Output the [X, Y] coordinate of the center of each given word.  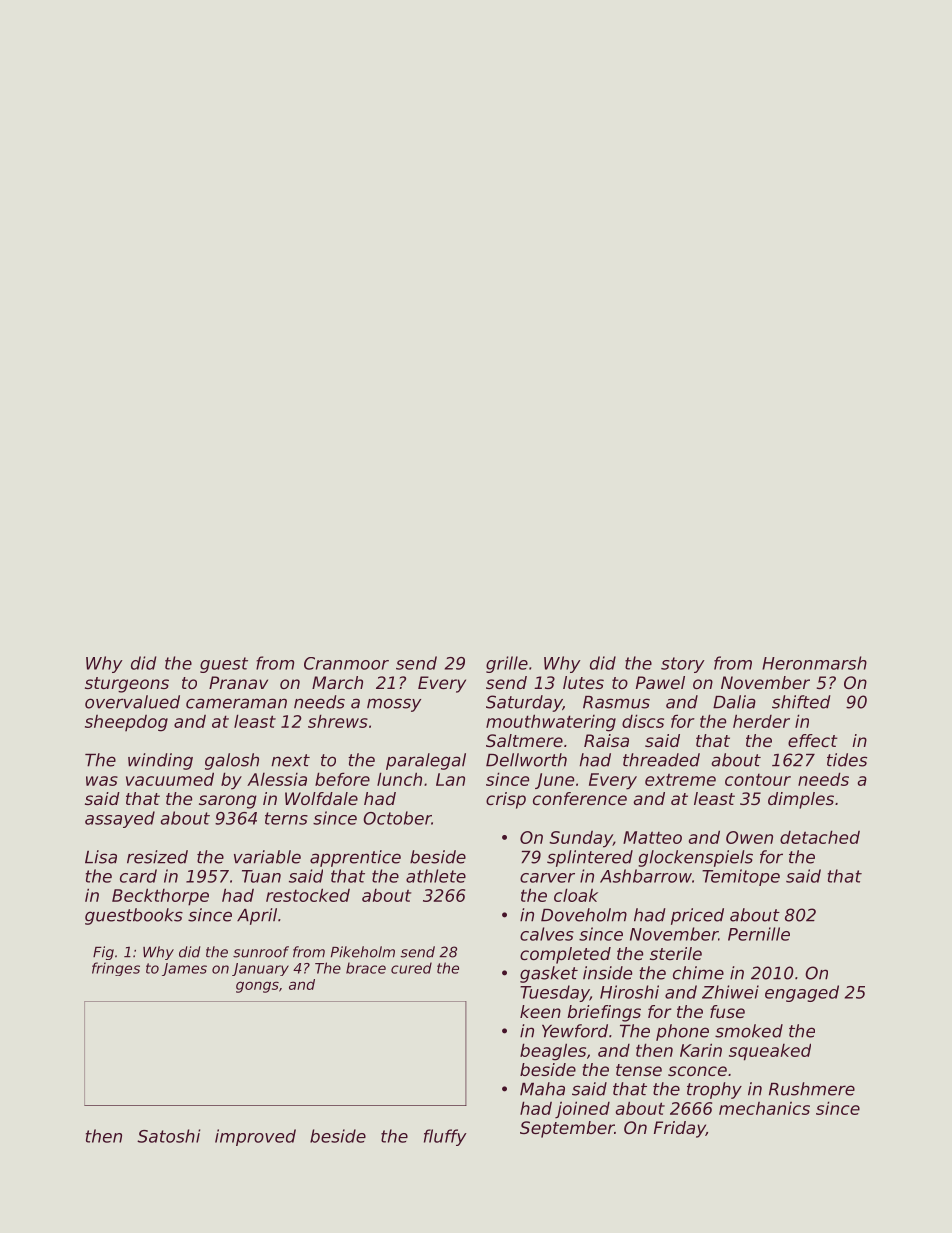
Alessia [277, 779]
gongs [257, 987]
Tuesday [555, 993]
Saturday [524, 703]
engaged [802, 993]
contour [758, 780]
